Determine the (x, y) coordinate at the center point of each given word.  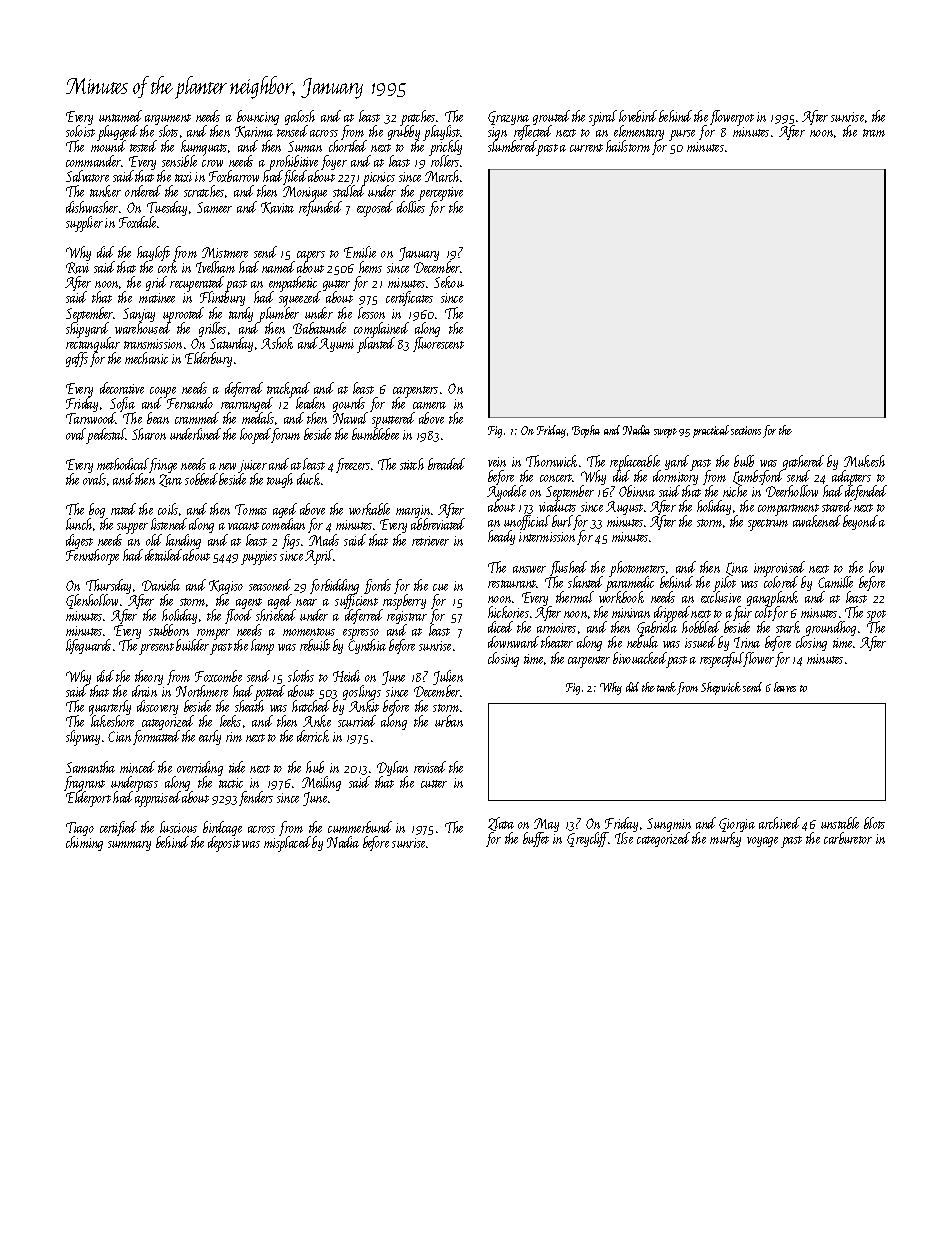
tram (874, 133)
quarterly (110, 708)
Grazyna (508, 118)
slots (168, 131)
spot (876, 616)
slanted (585, 582)
